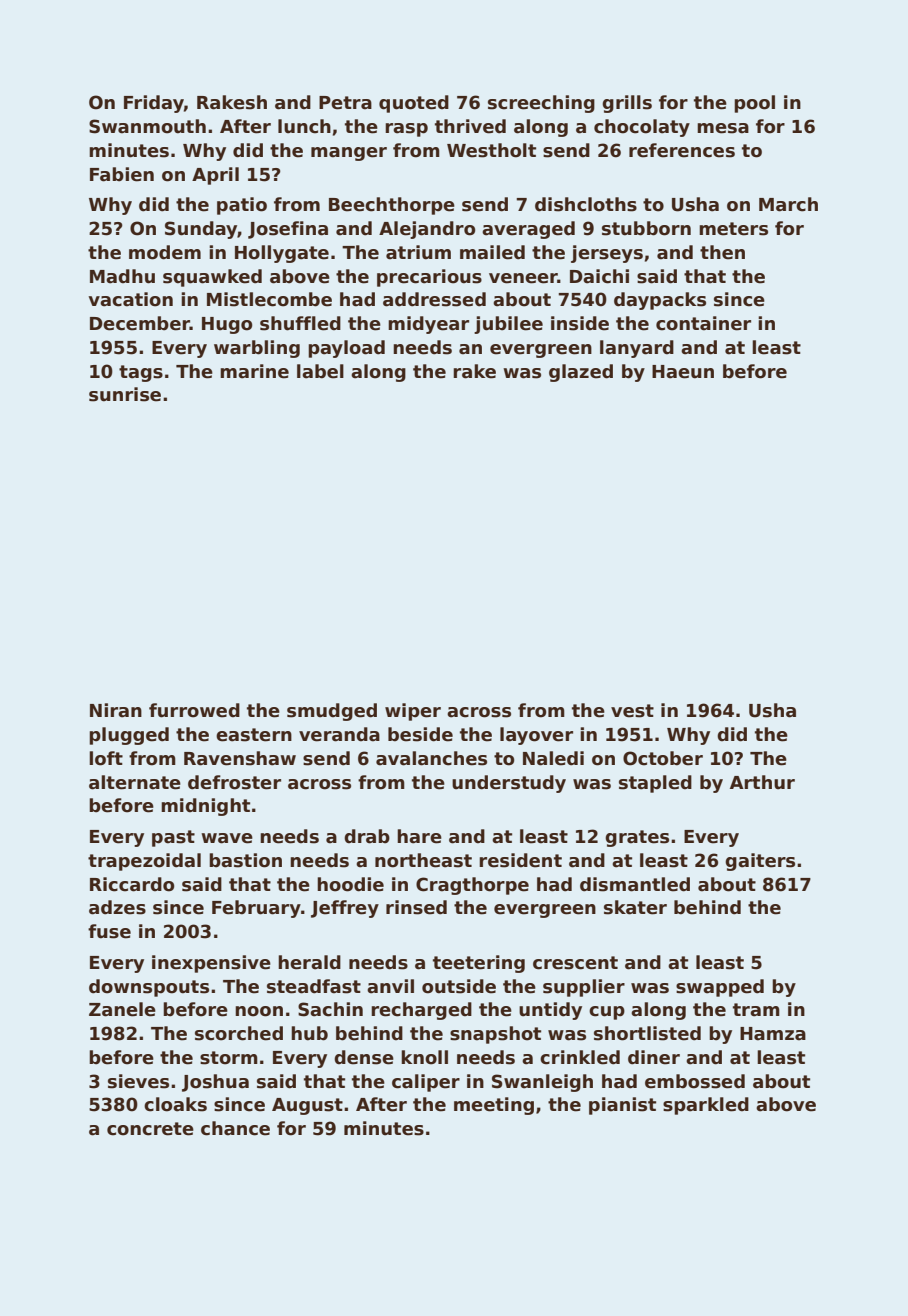 The width and height of the screenshot is (908, 1316). What do you see at coordinates (122, 276) in the screenshot?
I see `Madhu` at bounding box center [122, 276].
